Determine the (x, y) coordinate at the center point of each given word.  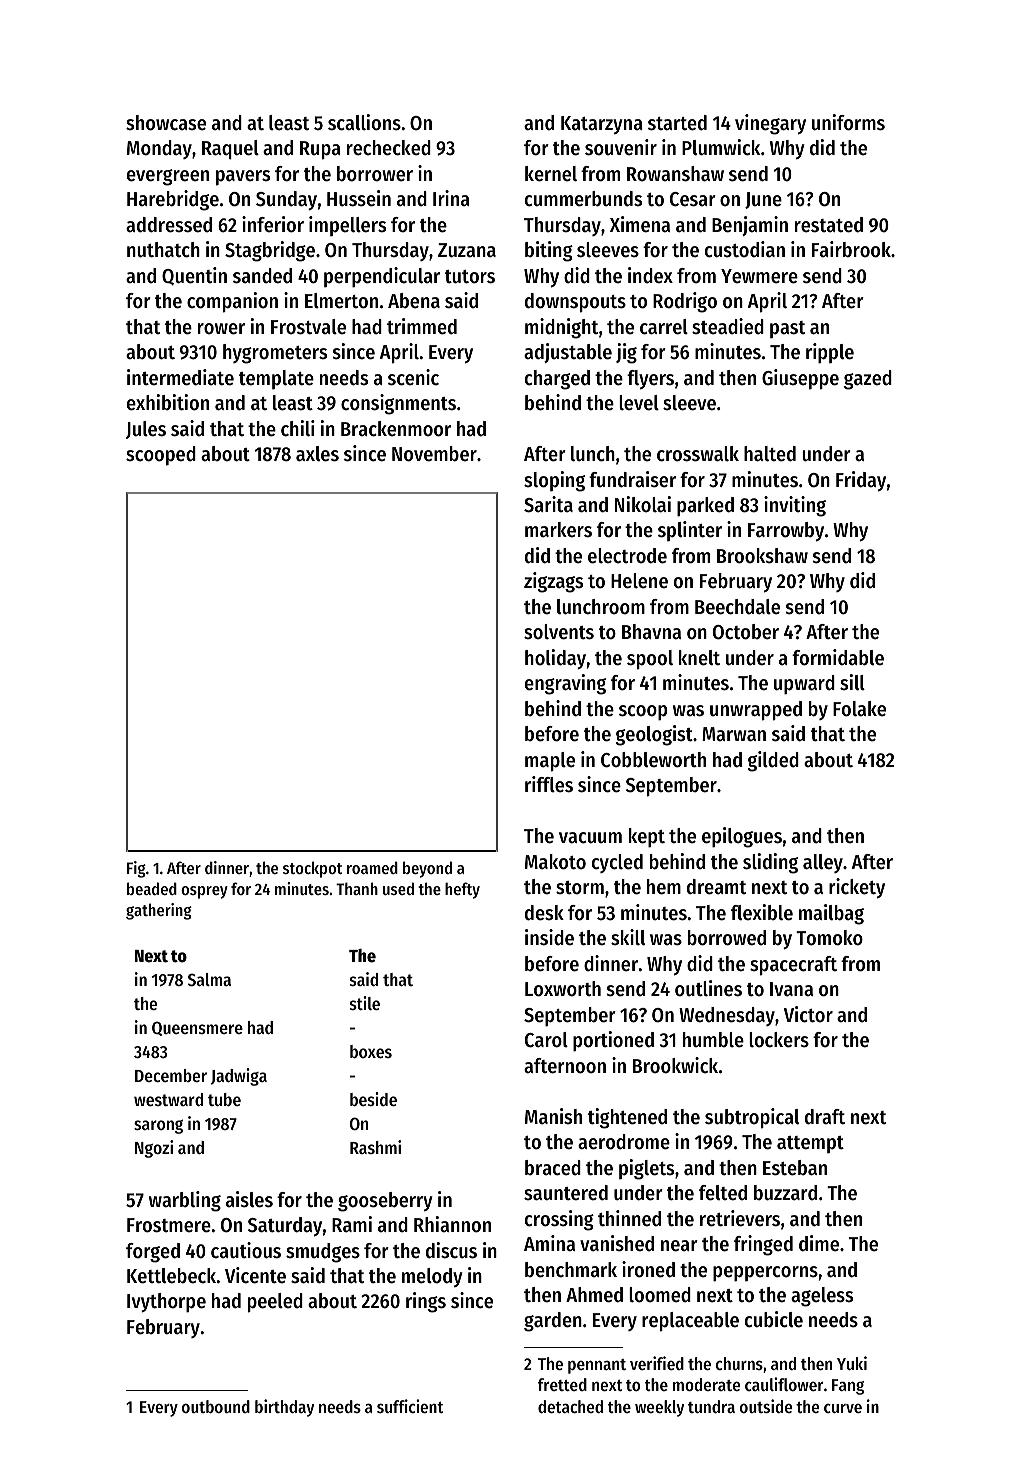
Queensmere (197, 1028)
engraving (565, 684)
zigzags (553, 582)
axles (317, 454)
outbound (216, 1406)
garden (553, 1322)
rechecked (389, 148)
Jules (146, 430)
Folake (859, 709)
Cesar (693, 199)
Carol (546, 1040)
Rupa (320, 150)
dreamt (716, 887)
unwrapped (756, 711)
